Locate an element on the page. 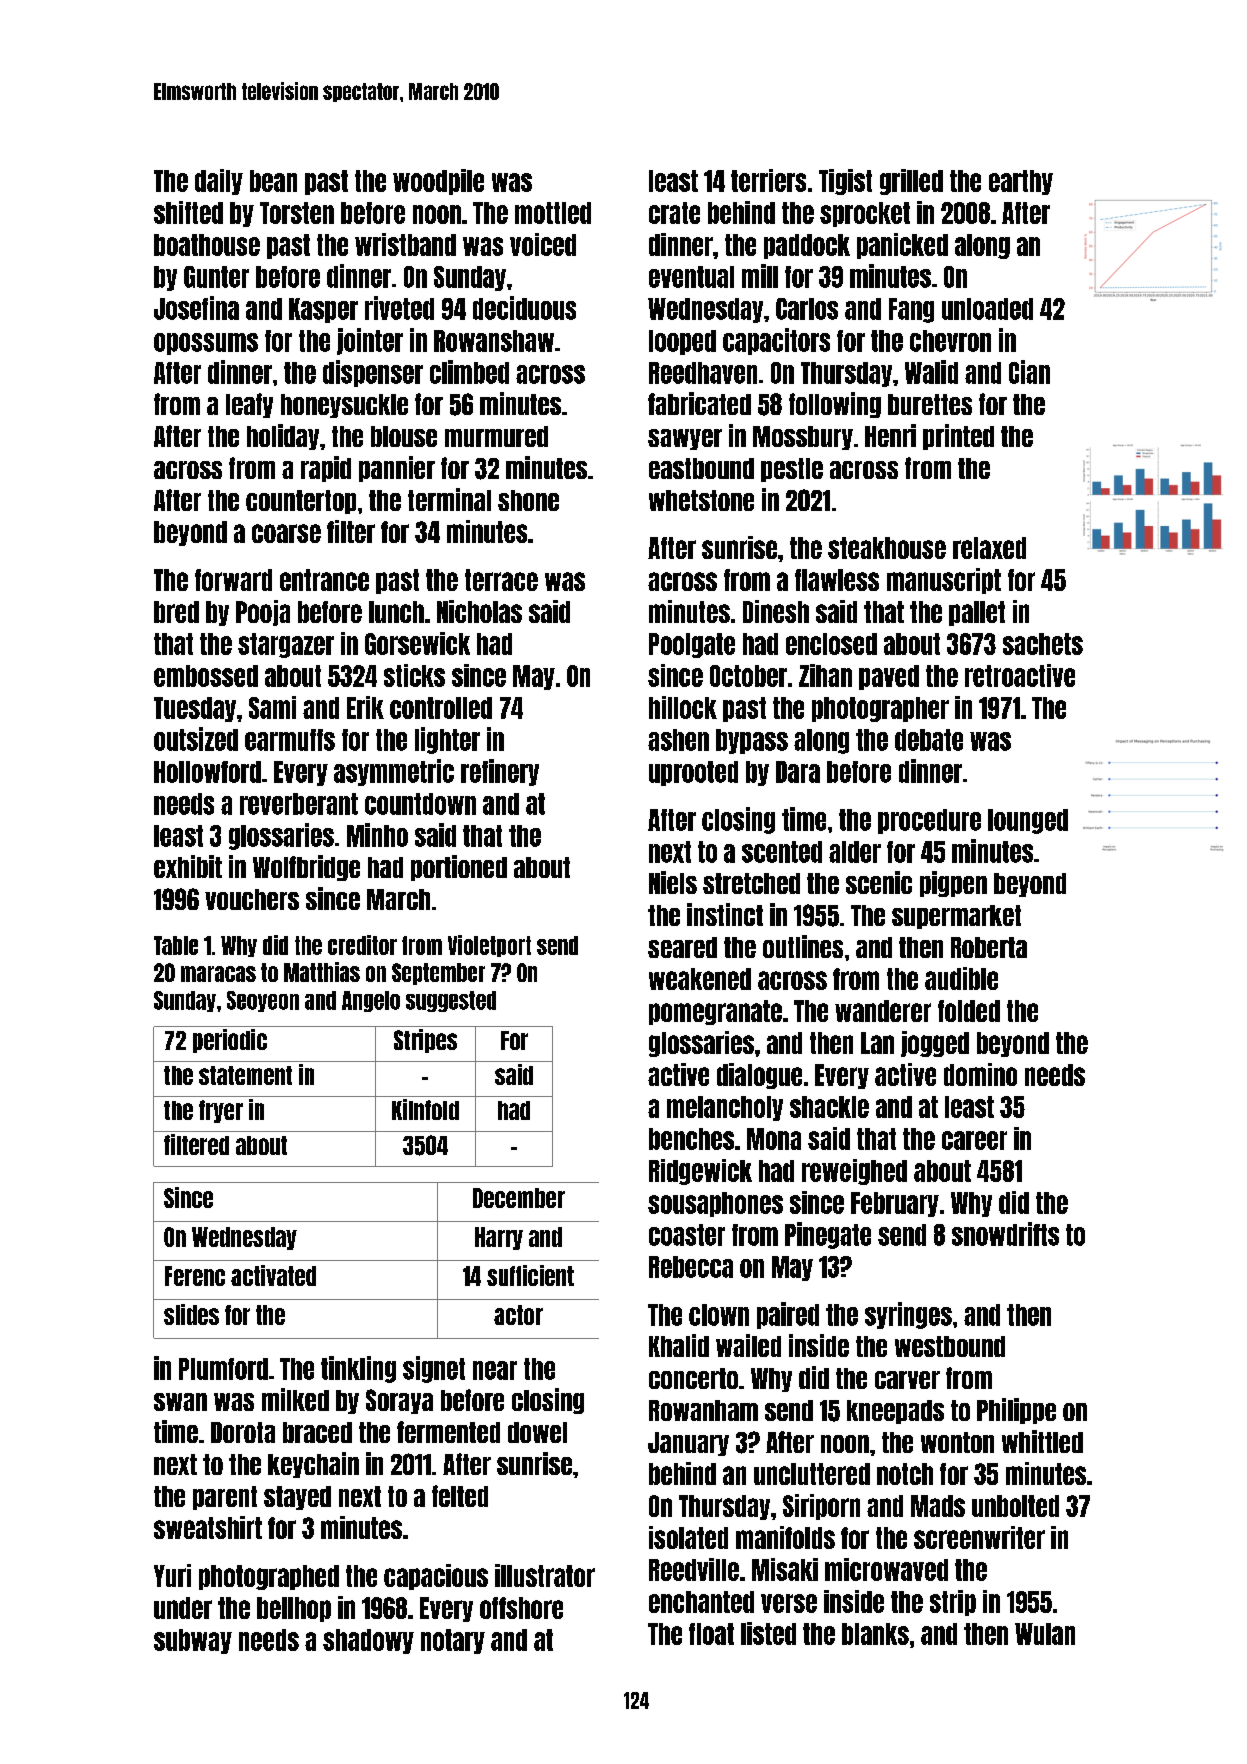  grilled is located at coordinates (911, 182).
